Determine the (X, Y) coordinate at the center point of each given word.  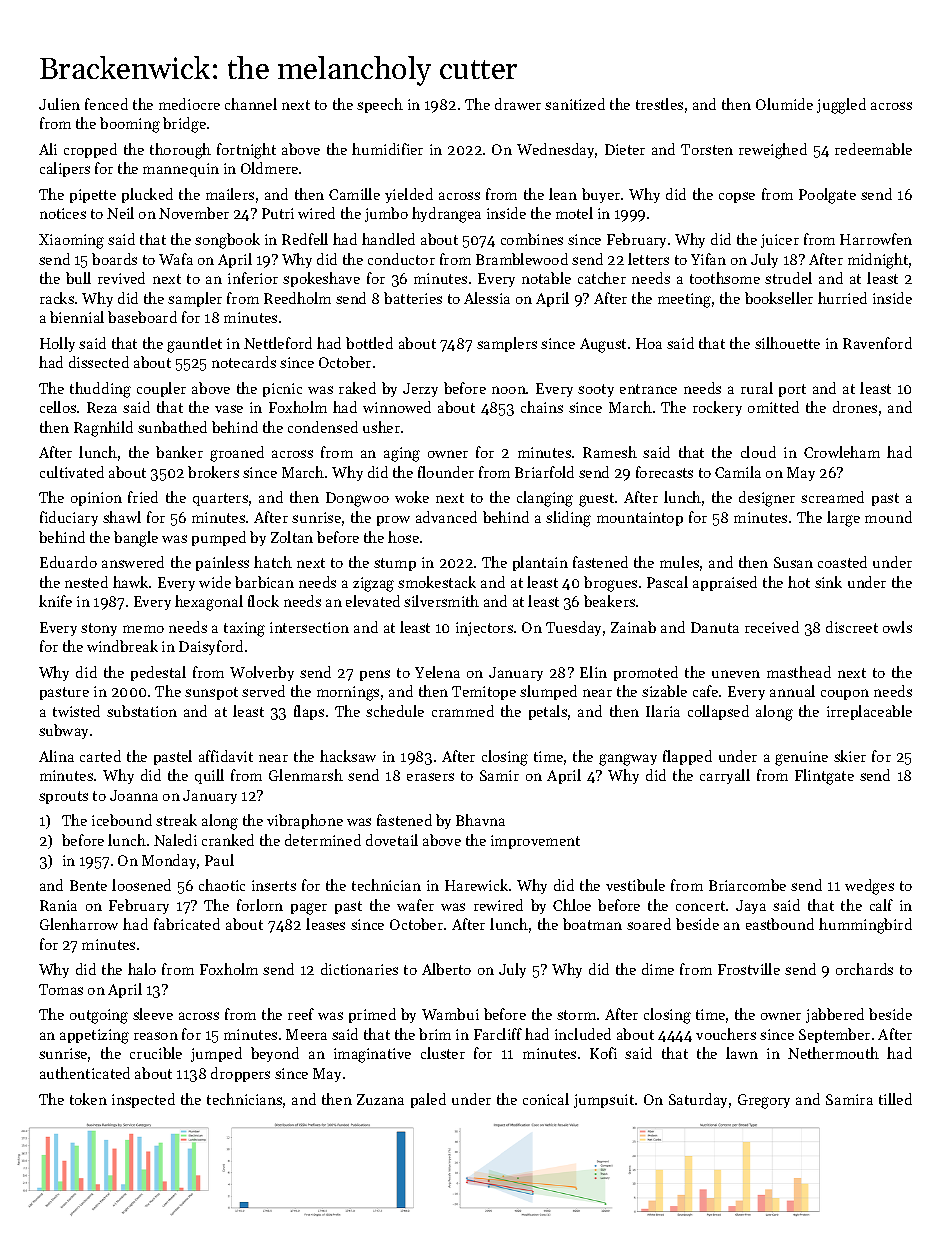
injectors (484, 629)
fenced (106, 104)
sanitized (575, 104)
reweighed (773, 151)
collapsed (718, 712)
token (88, 1099)
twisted (76, 711)
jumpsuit (604, 1101)
